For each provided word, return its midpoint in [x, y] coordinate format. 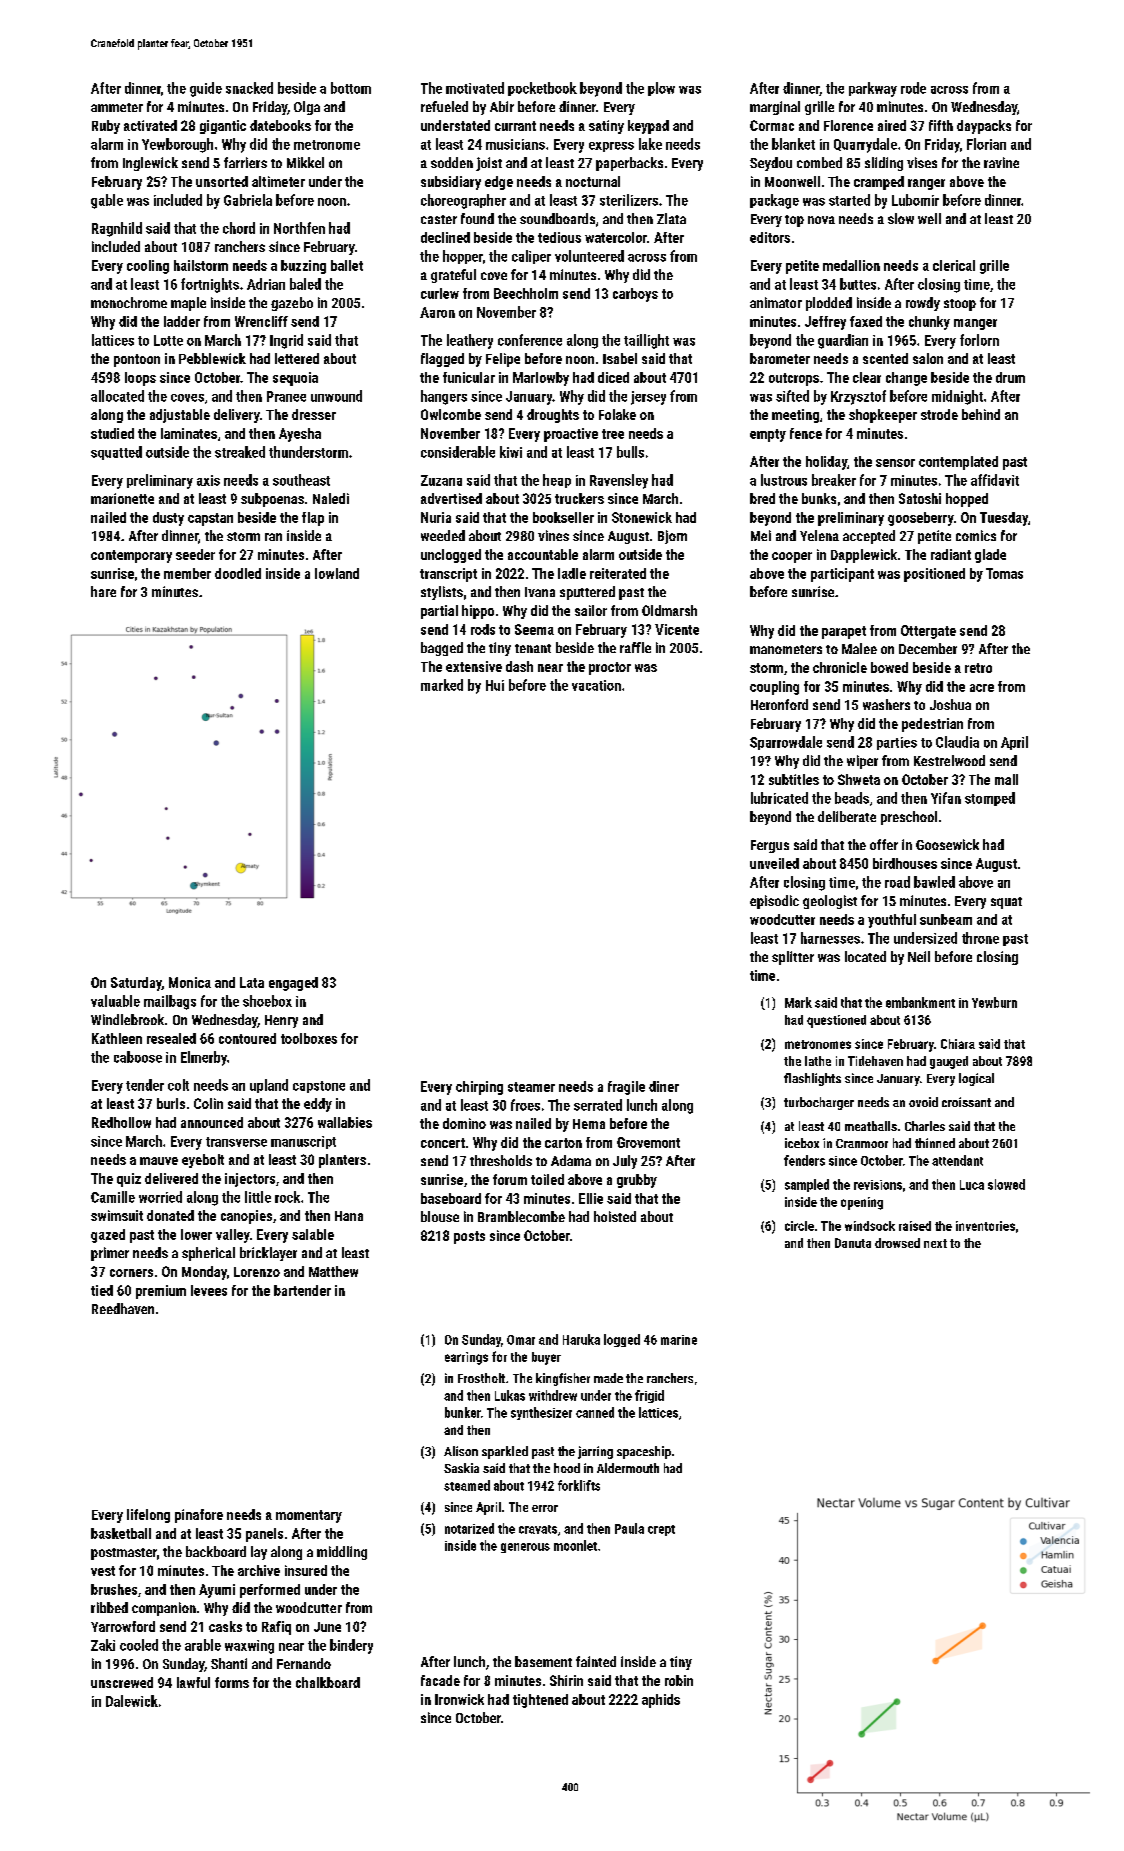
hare [103, 591]
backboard [216, 1551]
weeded [443, 535]
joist [489, 164]
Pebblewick [212, 358]
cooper [792, 557]
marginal [775, 108]
